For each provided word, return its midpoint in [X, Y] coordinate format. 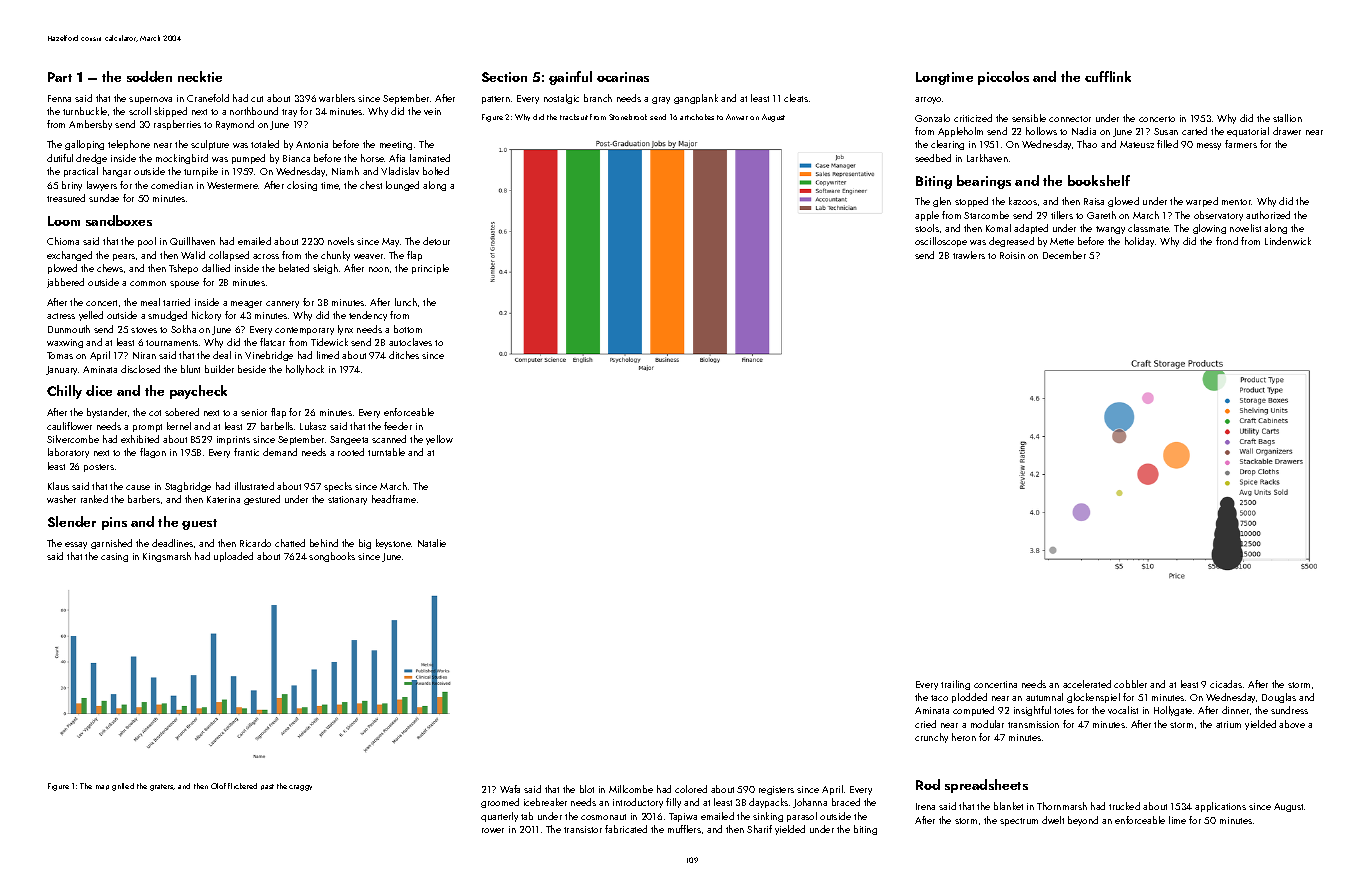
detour [436, 241]
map [102, 787]
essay [76, 545]
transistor [583, 829]
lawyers [102, 186]
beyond [1083, 821]
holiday [1139, 242]
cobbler [1130, 684]
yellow [439, 440]
